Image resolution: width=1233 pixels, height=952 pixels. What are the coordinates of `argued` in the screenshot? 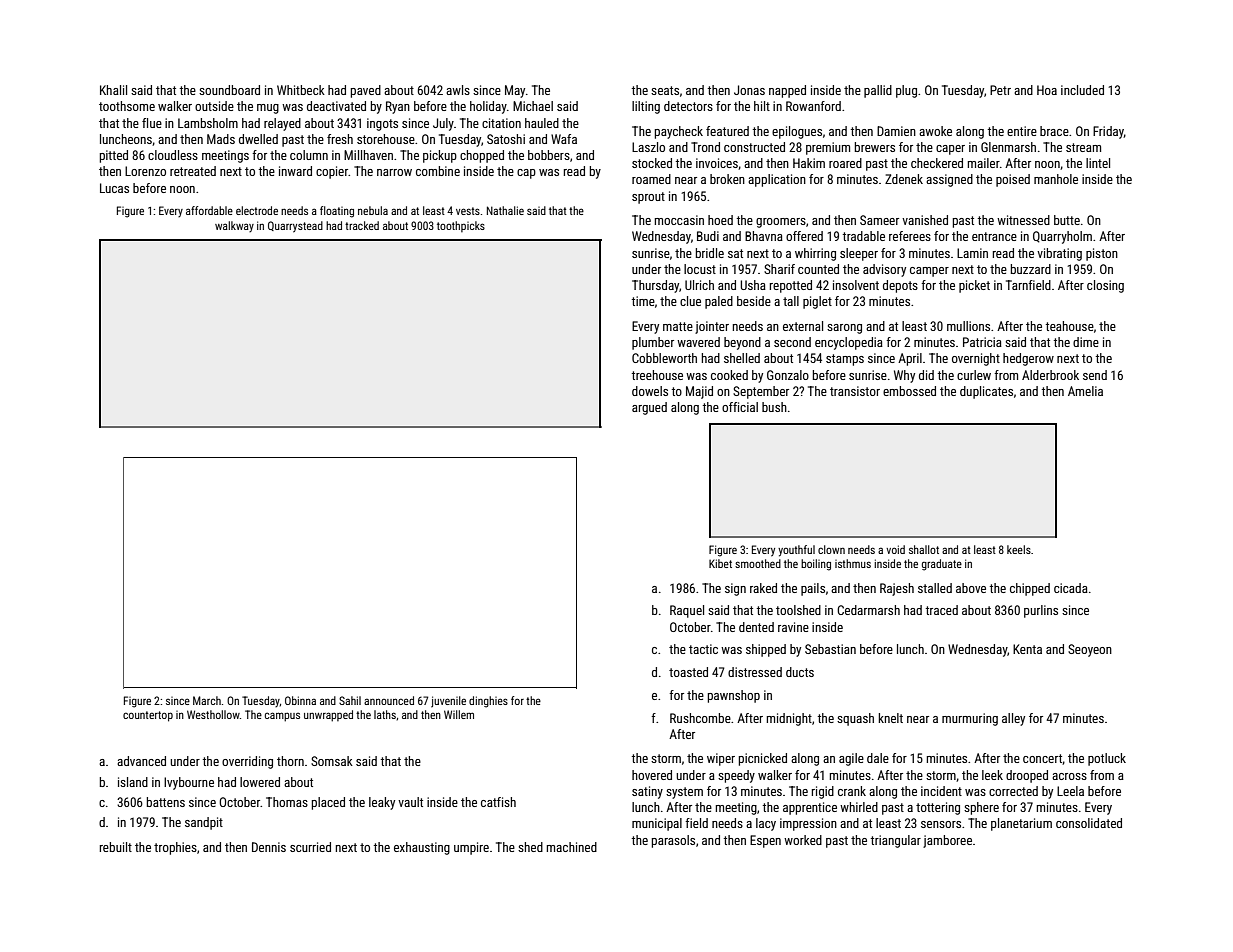 It's located at (649, 408).
